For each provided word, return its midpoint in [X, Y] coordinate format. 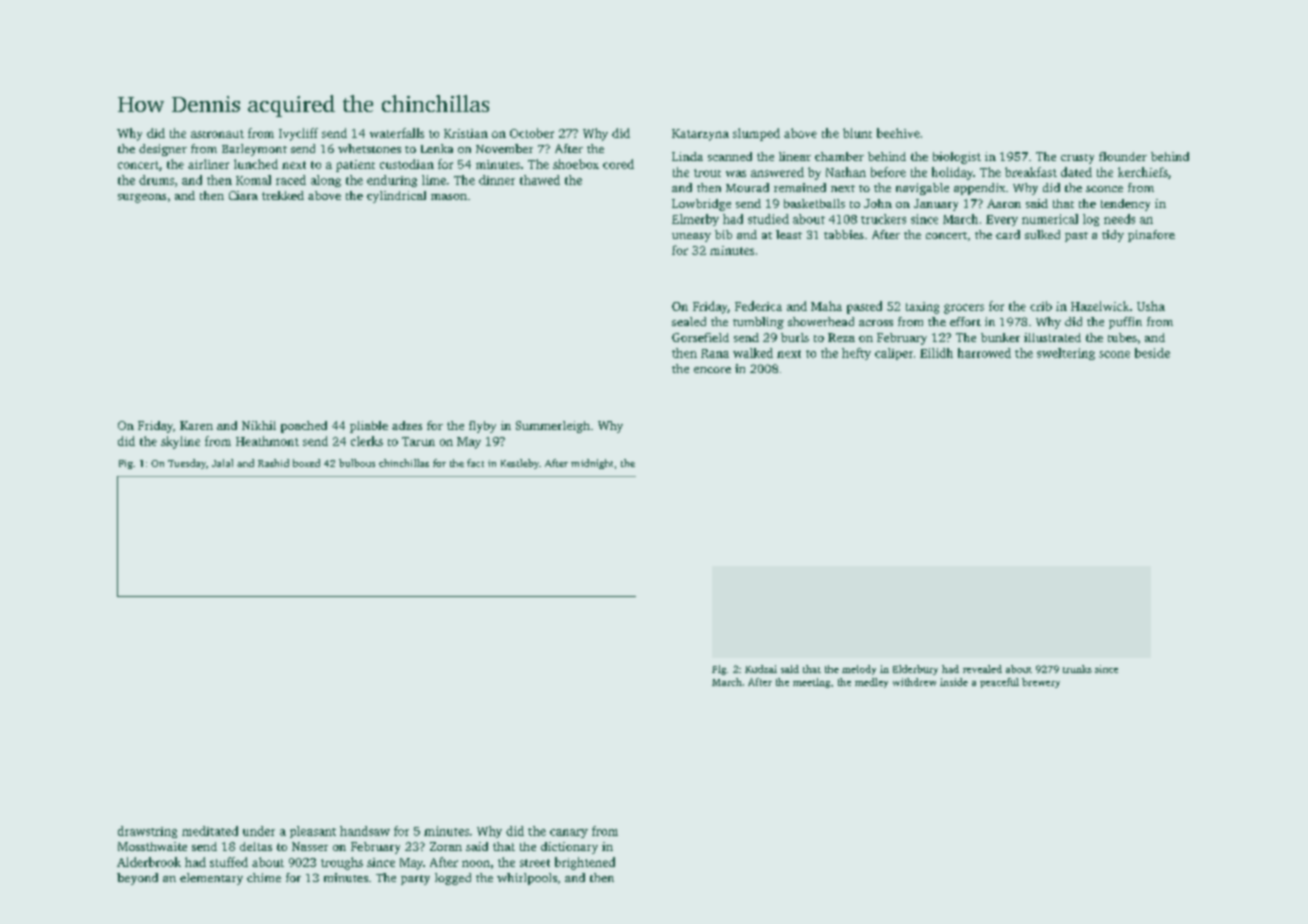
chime [264, 877]
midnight [592, 464]
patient [355, 166]
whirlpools [527, 879]
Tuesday [187, 464]
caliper [894, 354]
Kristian [466, 133]
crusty [1077, 159]
